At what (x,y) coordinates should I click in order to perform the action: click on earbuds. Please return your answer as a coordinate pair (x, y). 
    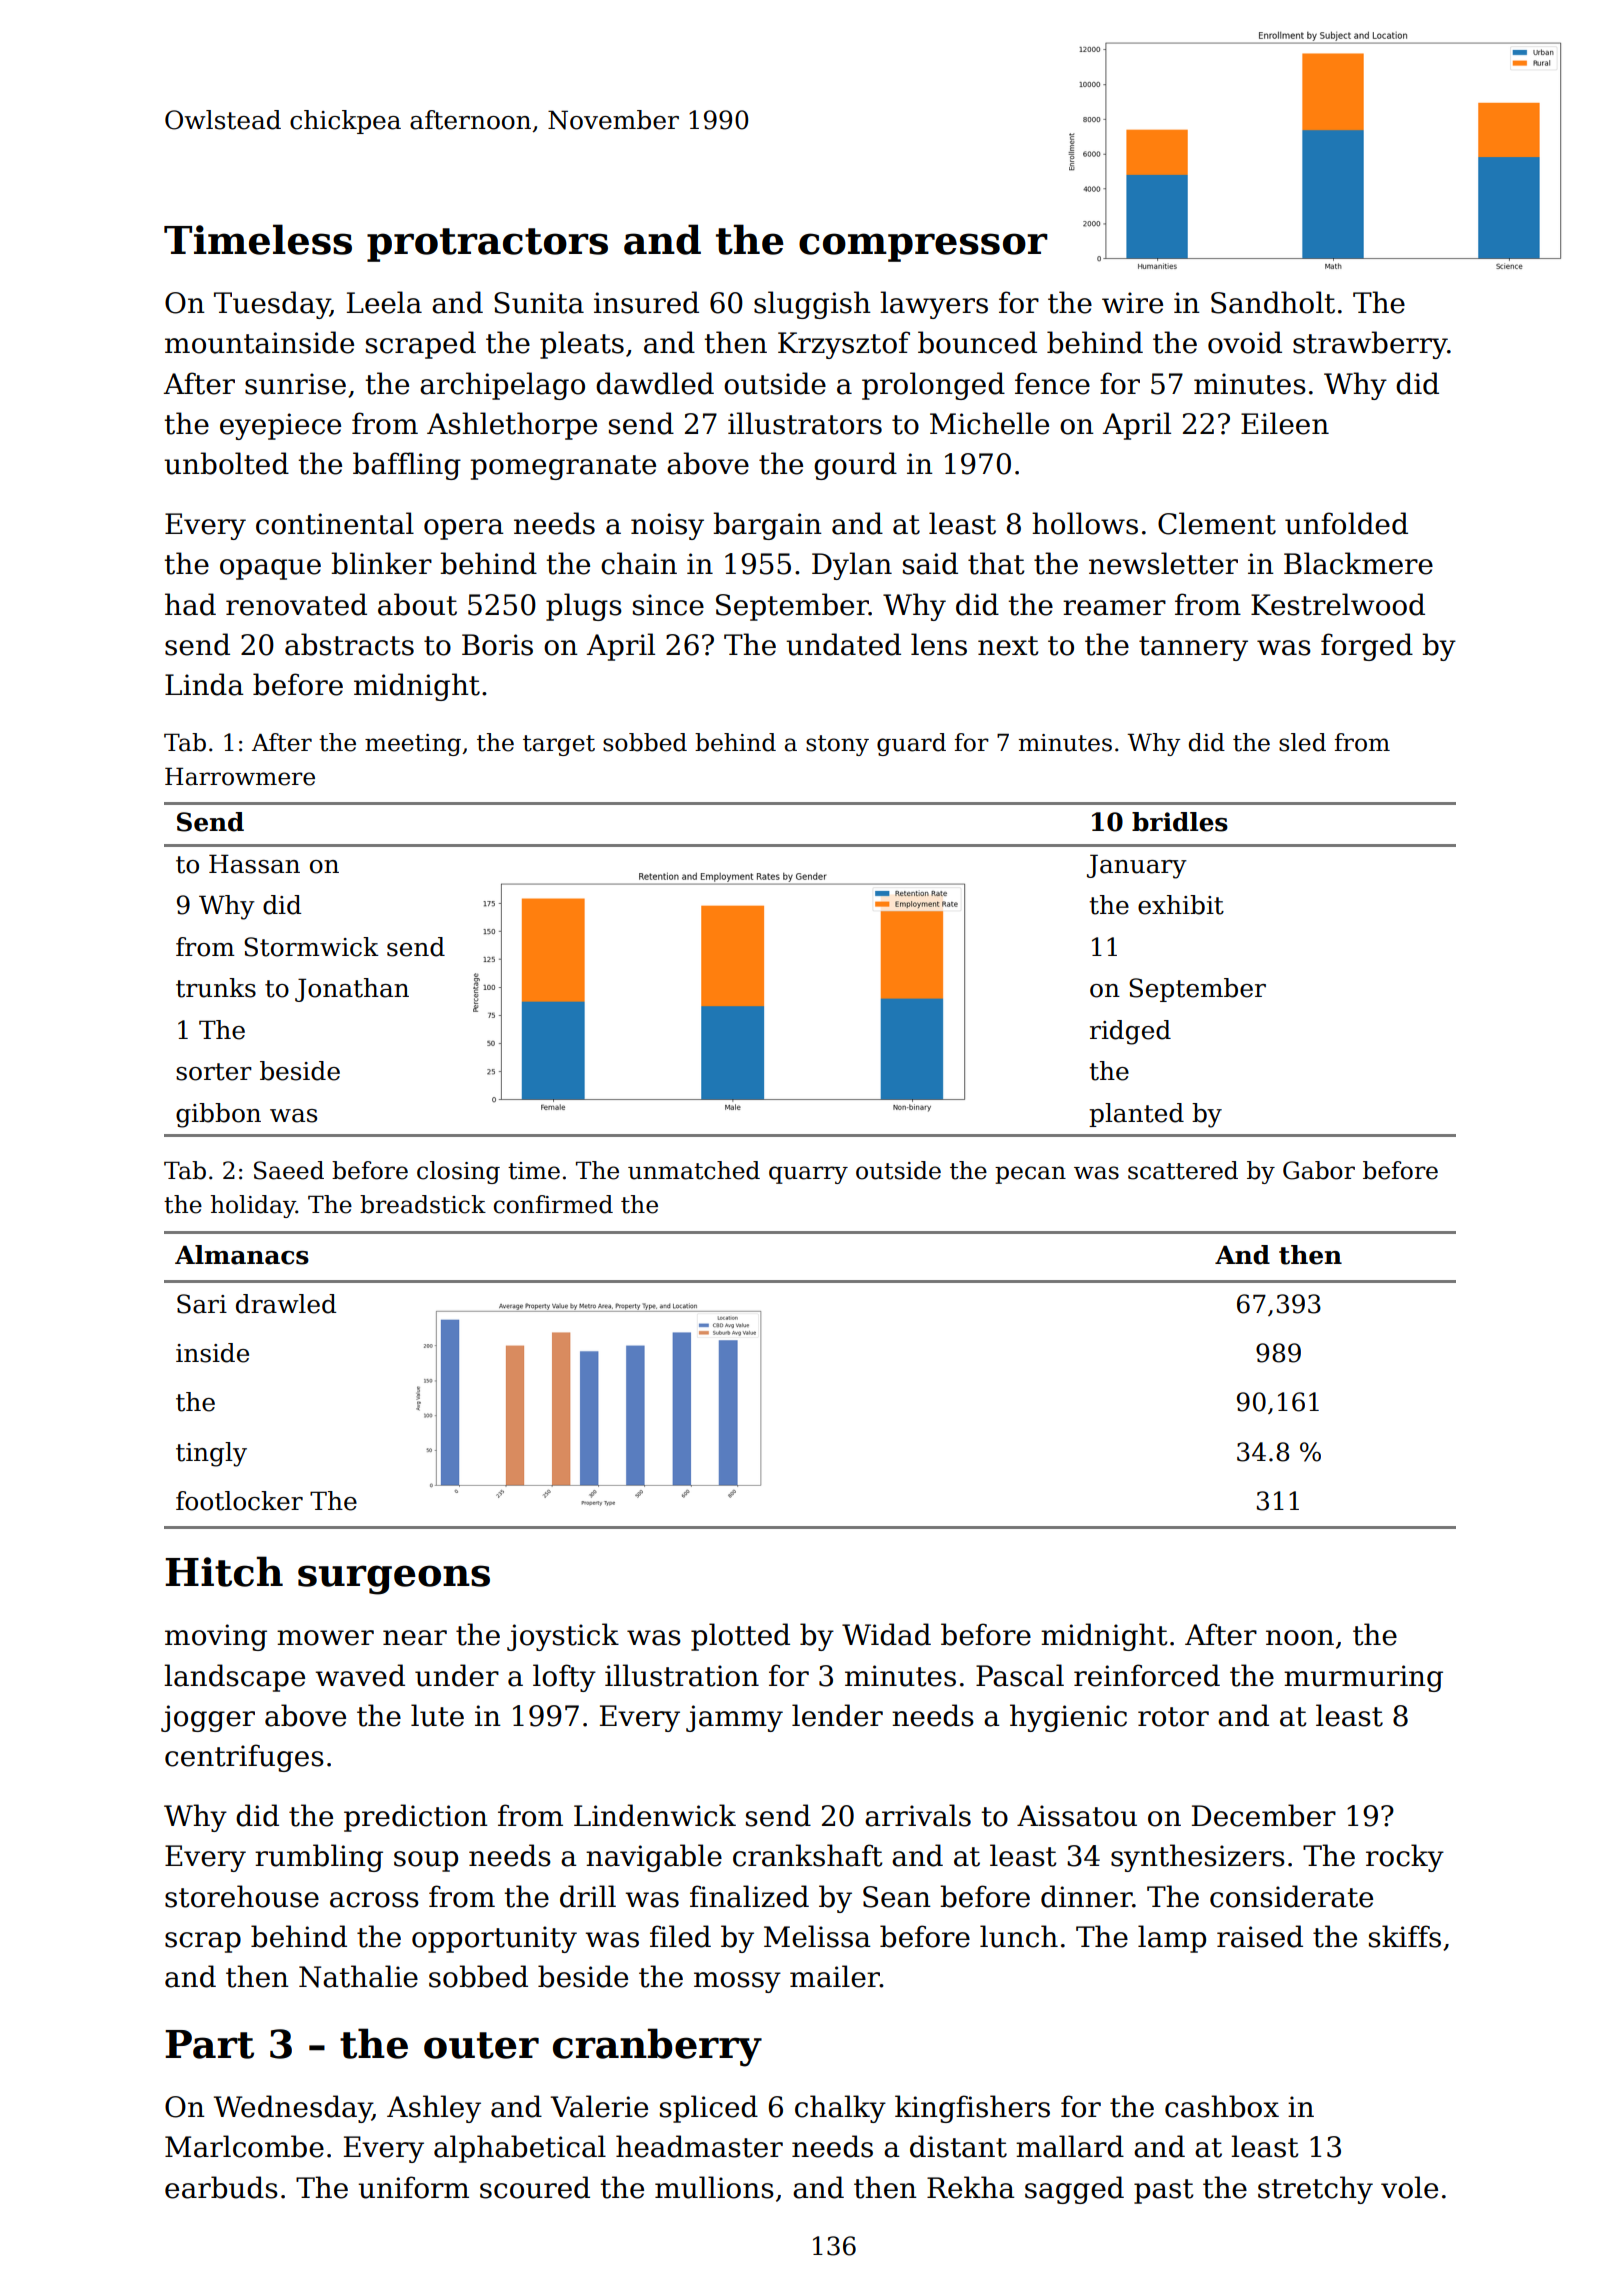
    Looking at the image, I should click on (221, 2187).
